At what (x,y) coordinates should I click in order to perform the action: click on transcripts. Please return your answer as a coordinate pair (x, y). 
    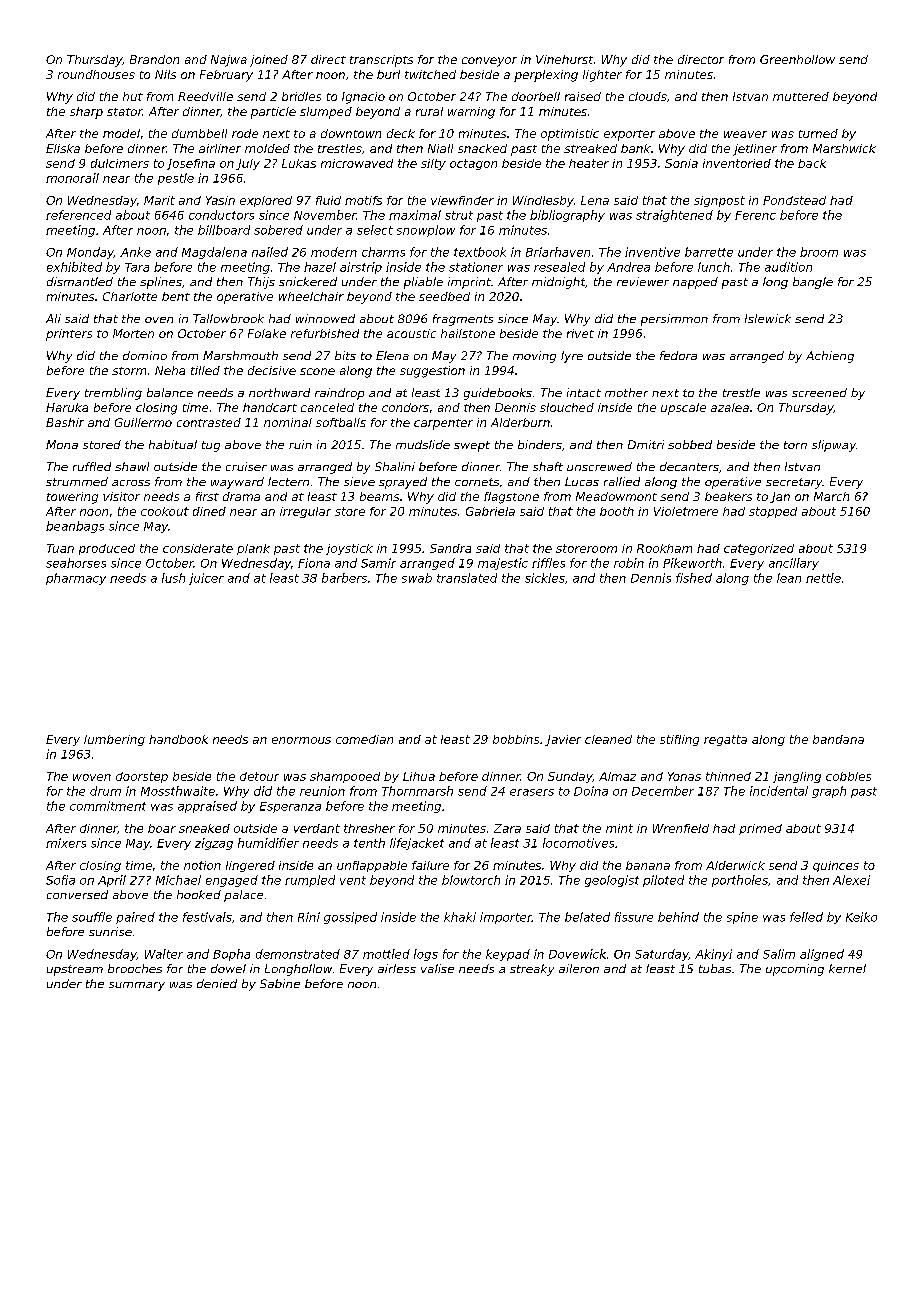
    Looking at the image, I should click on (381, 61).
